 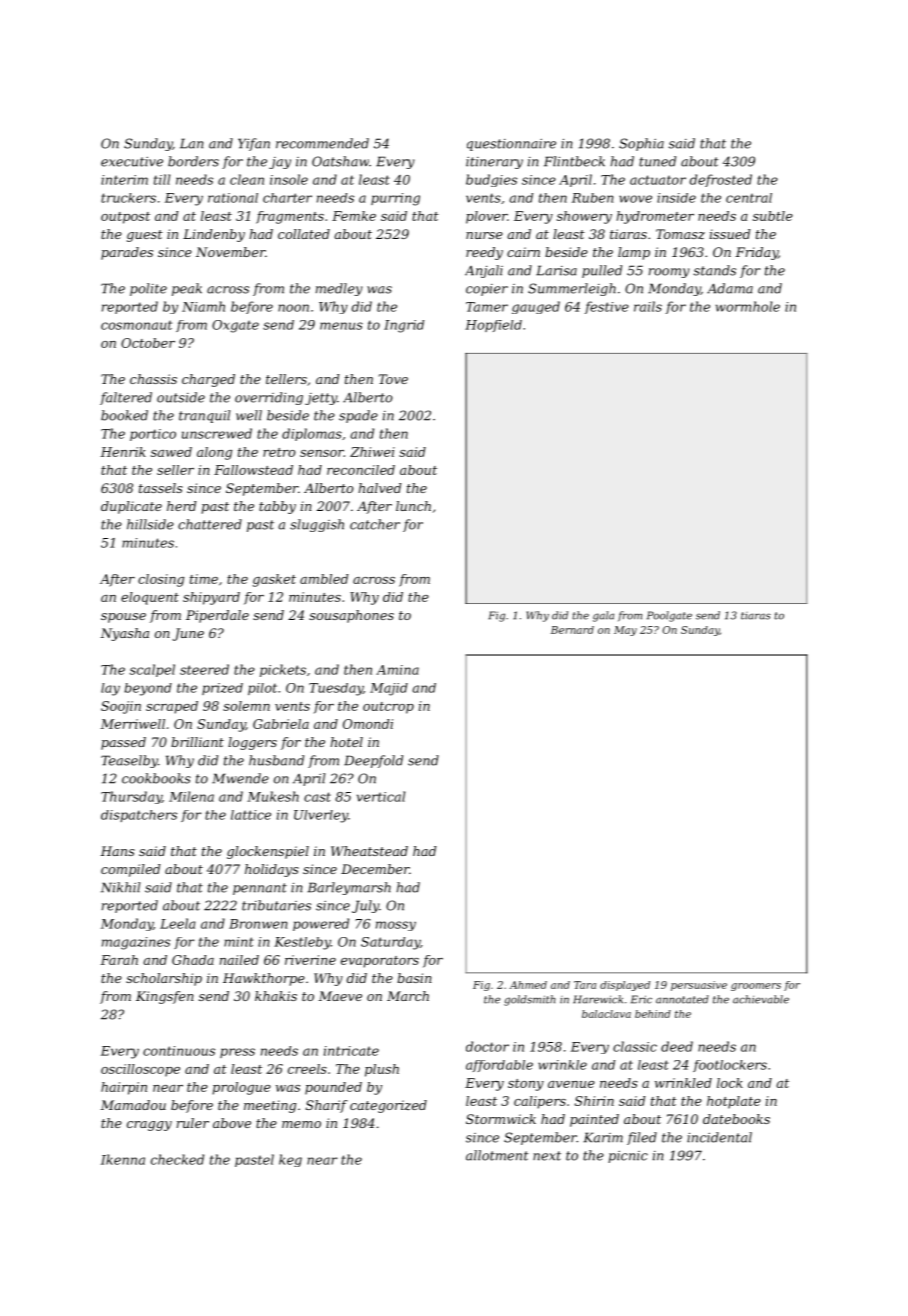 I want to click on picnic, so click(x=628, y=1157).
